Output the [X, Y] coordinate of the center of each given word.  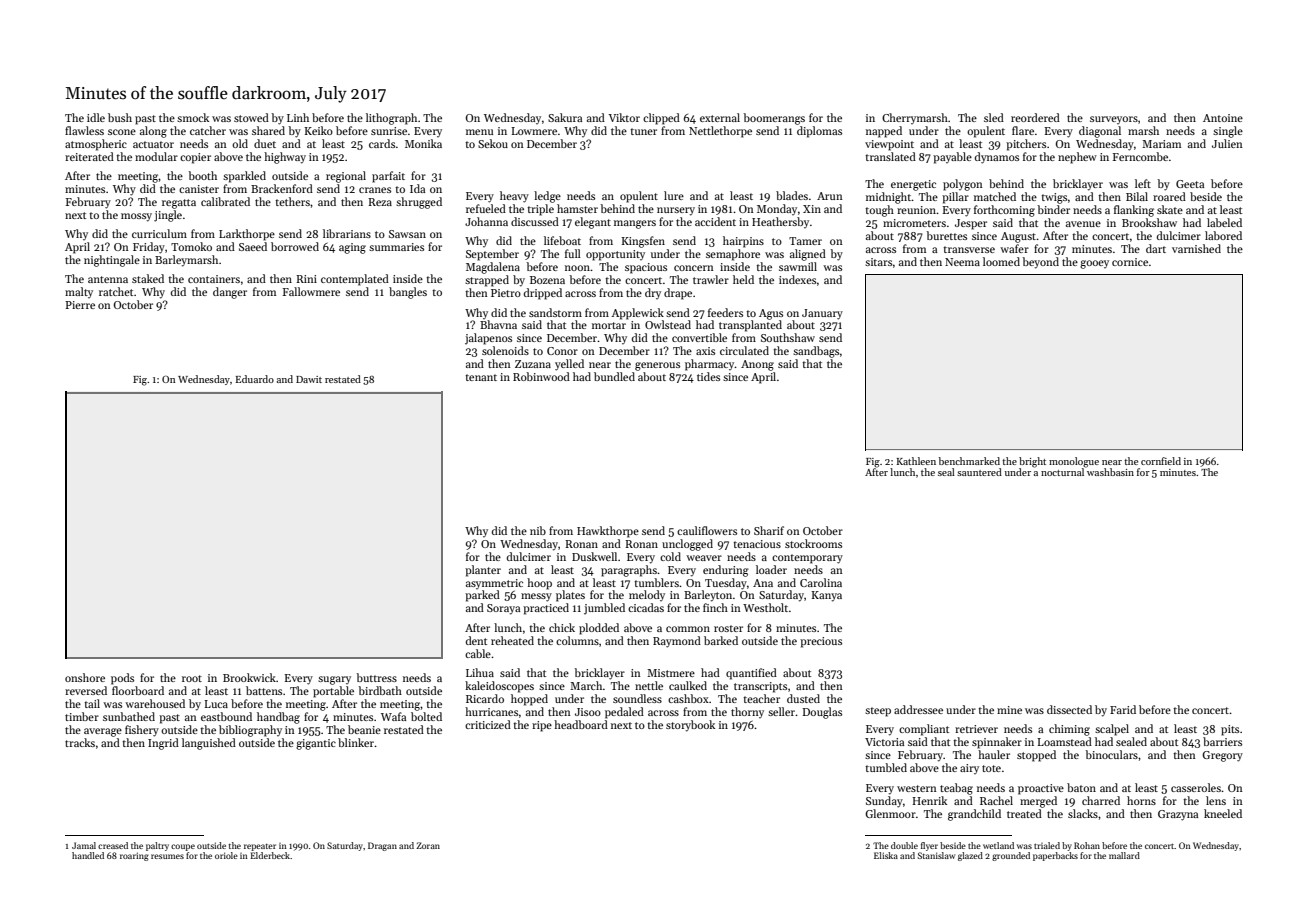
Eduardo [255, 379]
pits [1230, 730]
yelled [569, 365]
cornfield [1161, 461]
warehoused [155, 703]
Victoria [884, 742]
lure [674, 195]
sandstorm [555, 312]
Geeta [1190, 184]
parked [482, 596]
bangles [408, 293]
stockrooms [813, 543]
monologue [1074, 462]
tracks [80, 742]
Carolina [821, 582]
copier [195, 158]
